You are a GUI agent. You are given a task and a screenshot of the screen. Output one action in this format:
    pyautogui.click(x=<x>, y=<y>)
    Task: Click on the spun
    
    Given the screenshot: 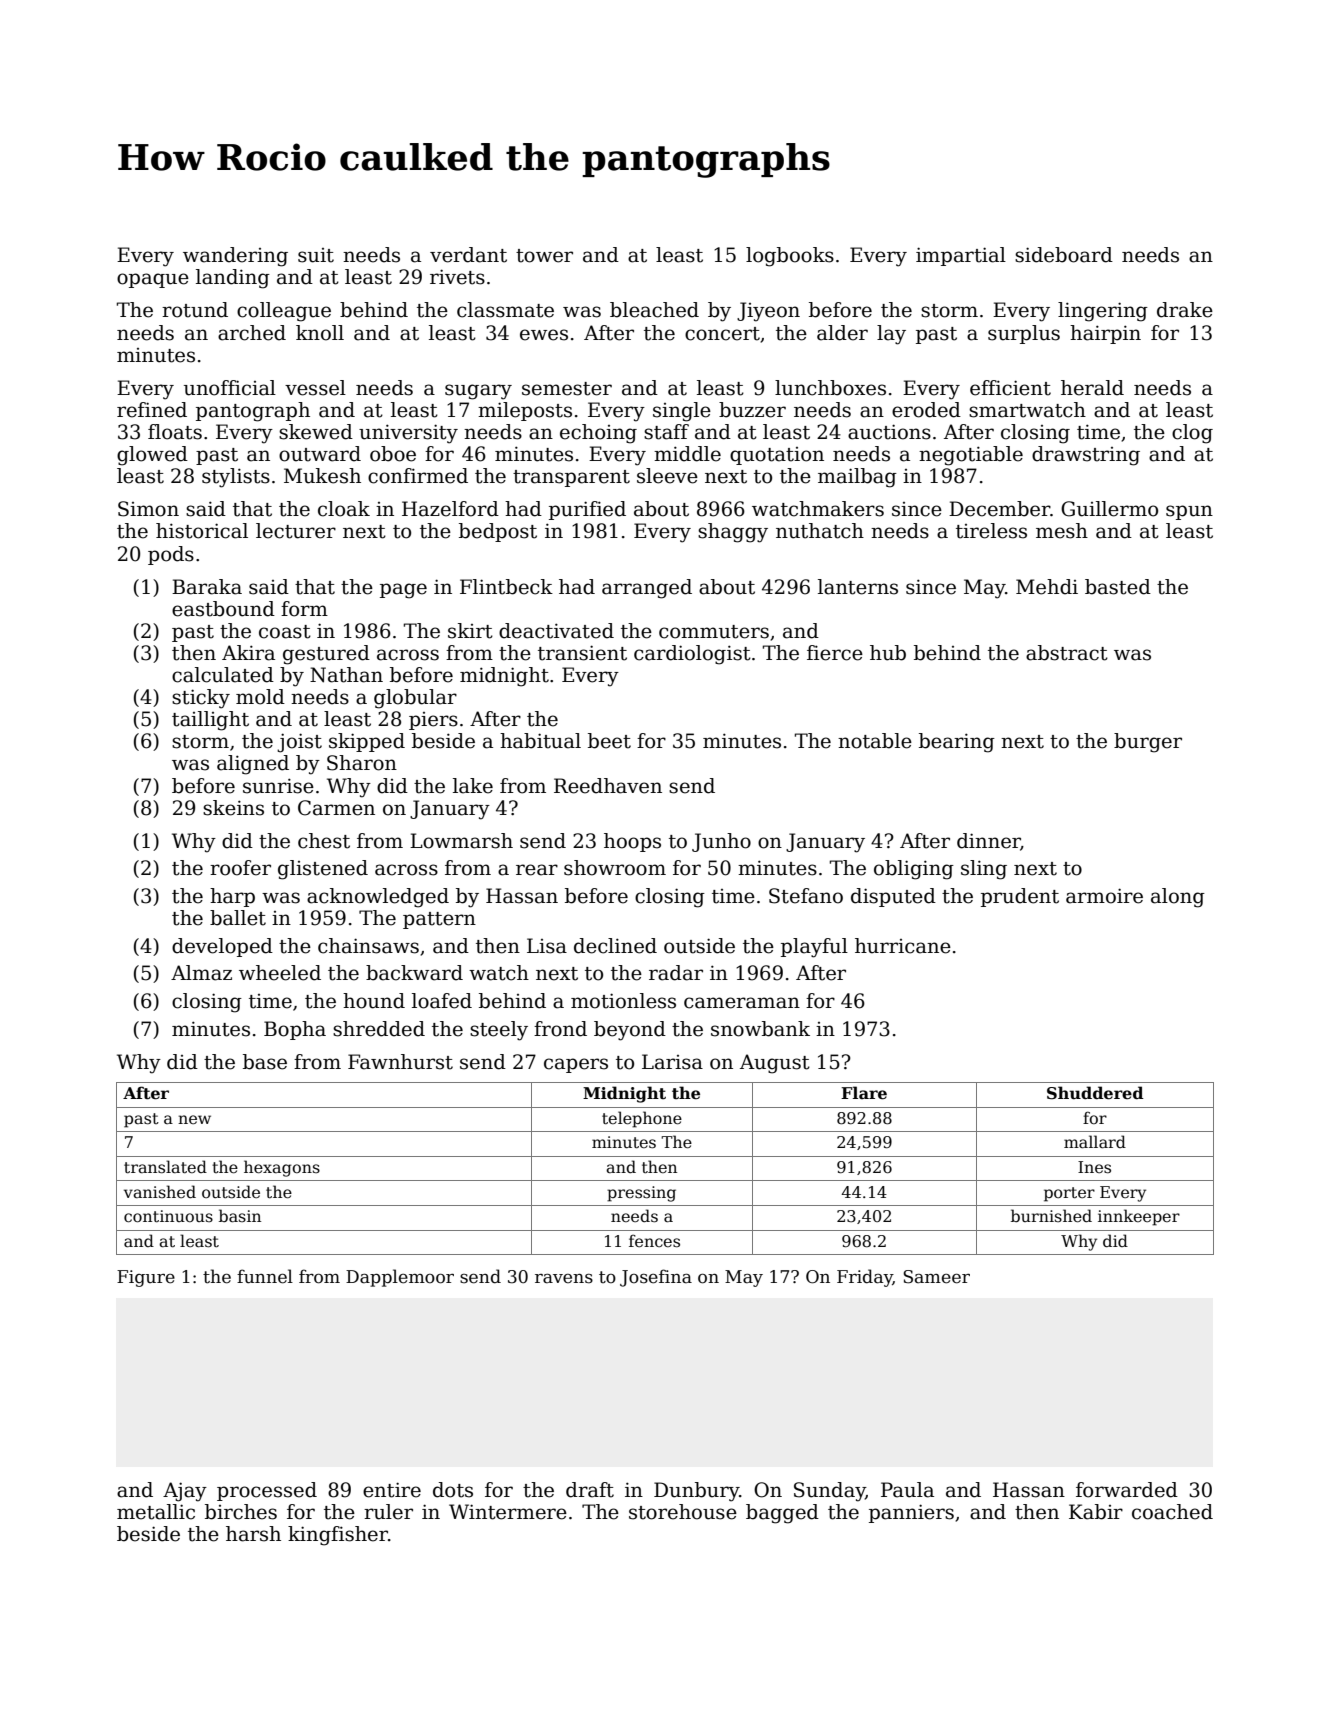 What is the action you would take?
    pyautogui.click(x=1189, y=512)
